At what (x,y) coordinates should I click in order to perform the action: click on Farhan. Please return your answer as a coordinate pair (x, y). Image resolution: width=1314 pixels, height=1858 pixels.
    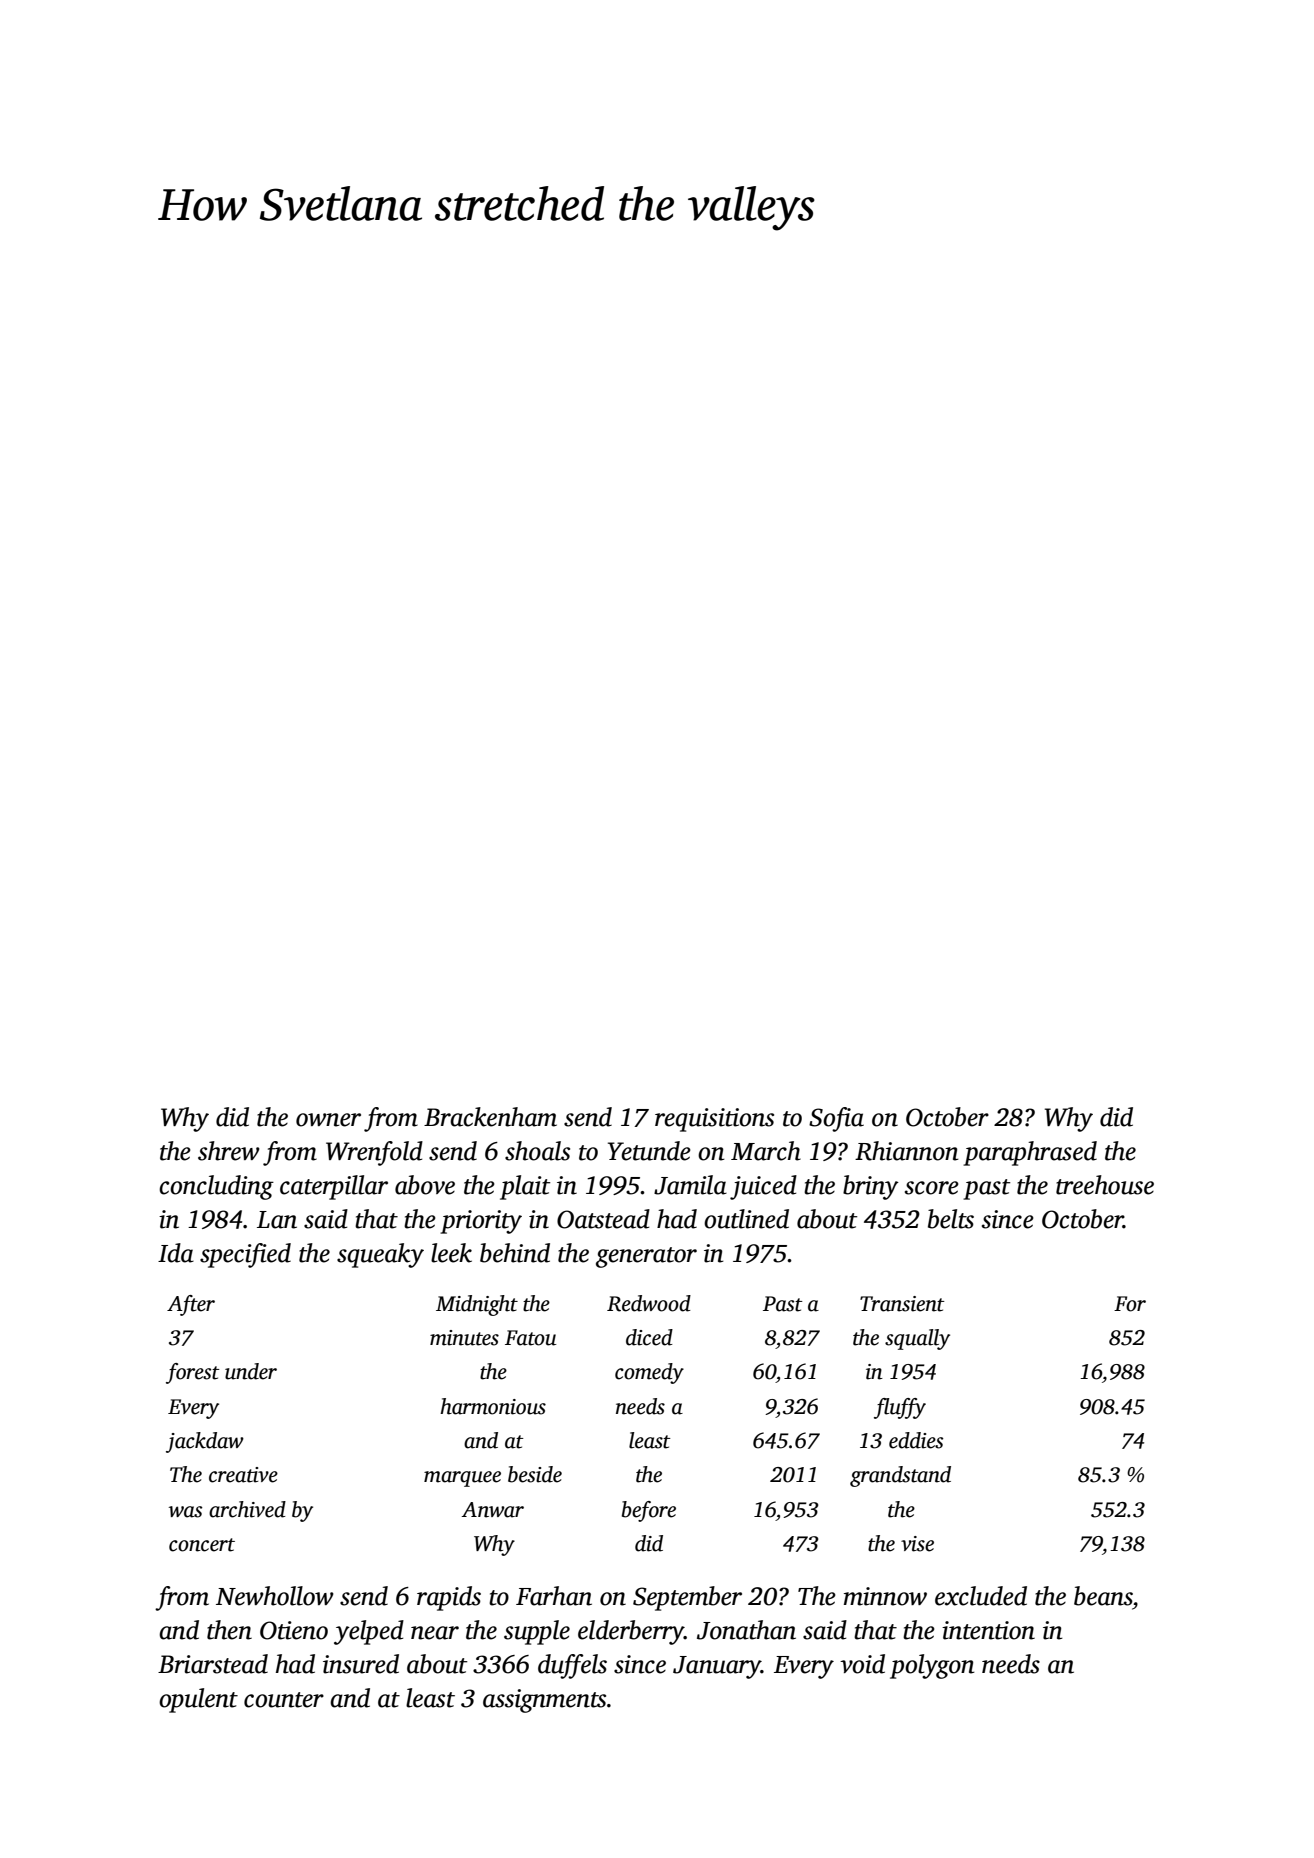
    Looking at the image, I should click on (554, 1596).
